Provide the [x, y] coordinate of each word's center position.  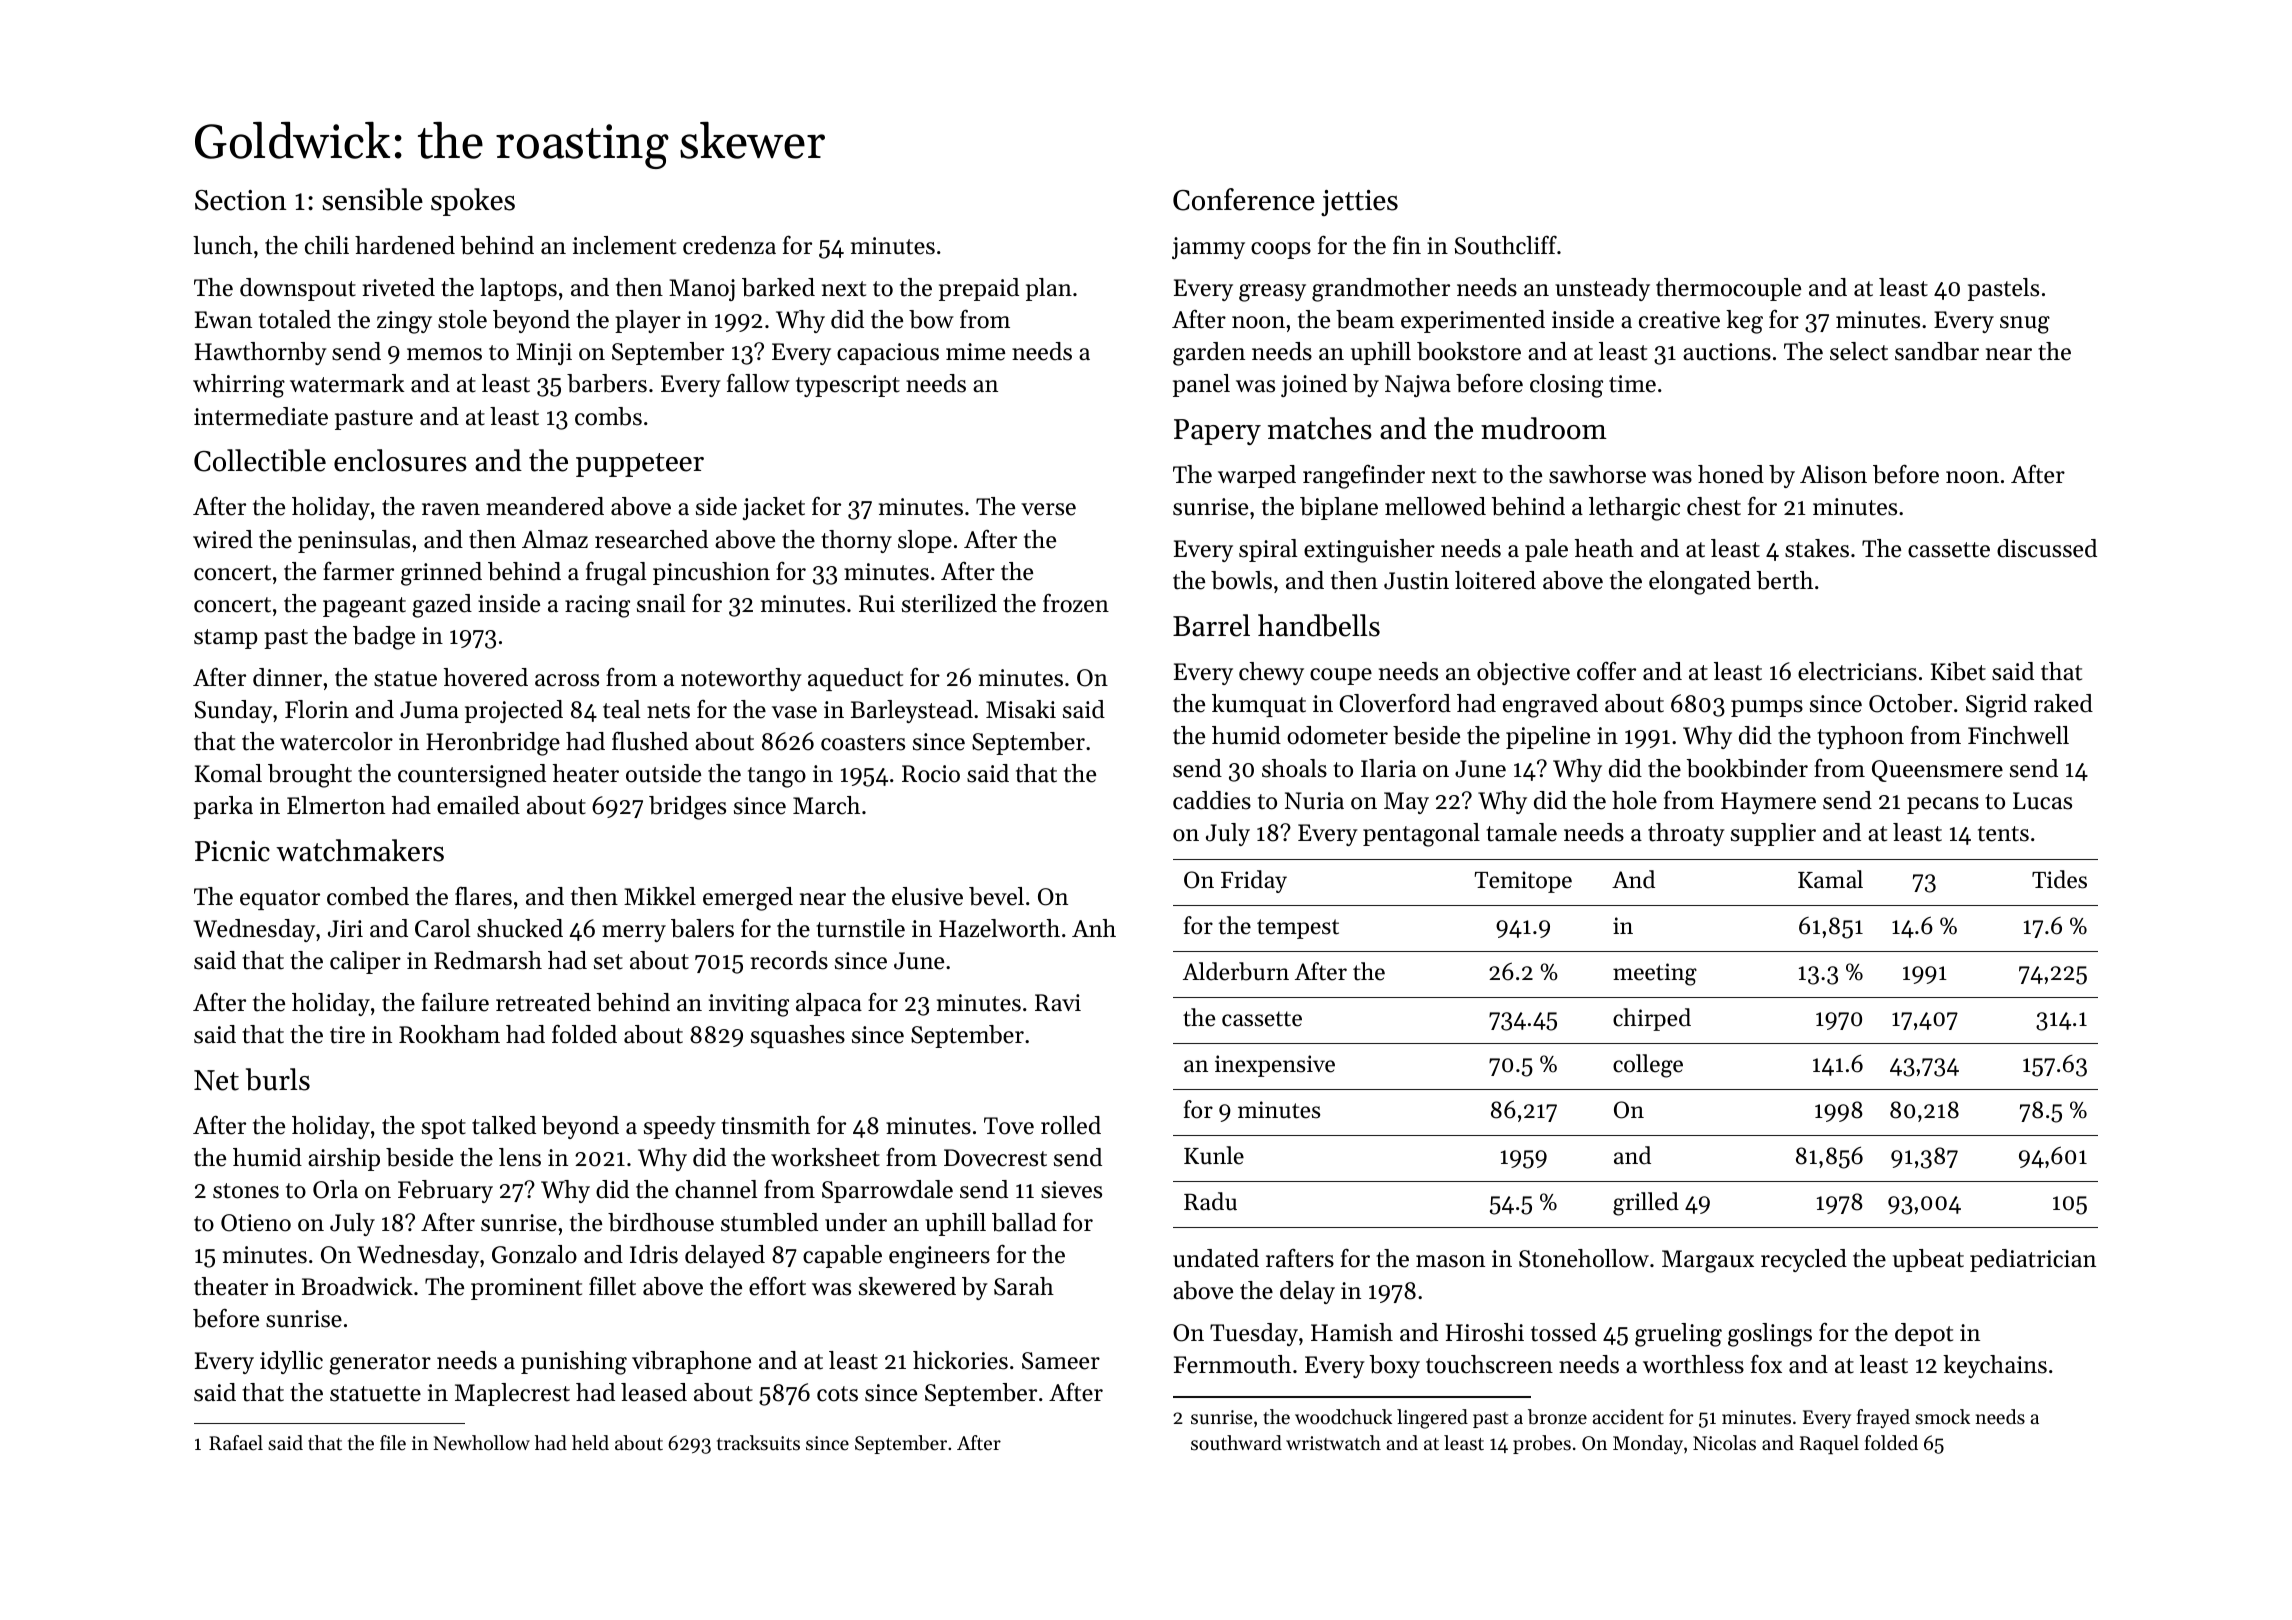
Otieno [256, 1223]
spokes [473, 202]
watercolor [336, 741]
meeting [1655, 974]
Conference [1244, 199]
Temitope [1523, 882]
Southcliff [1506, 245]
